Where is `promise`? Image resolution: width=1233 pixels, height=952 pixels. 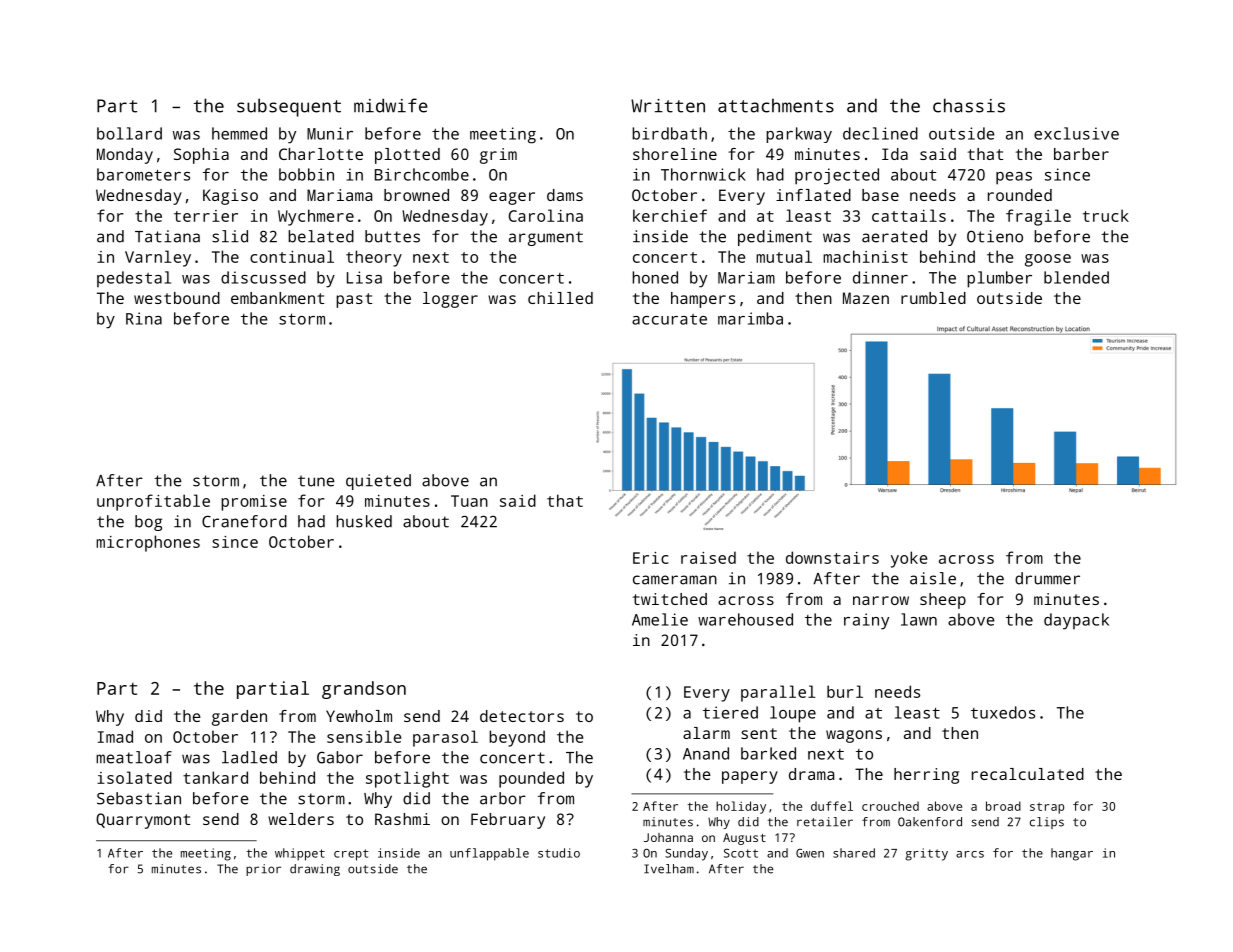 promise is located at coordinates (254, 503).
